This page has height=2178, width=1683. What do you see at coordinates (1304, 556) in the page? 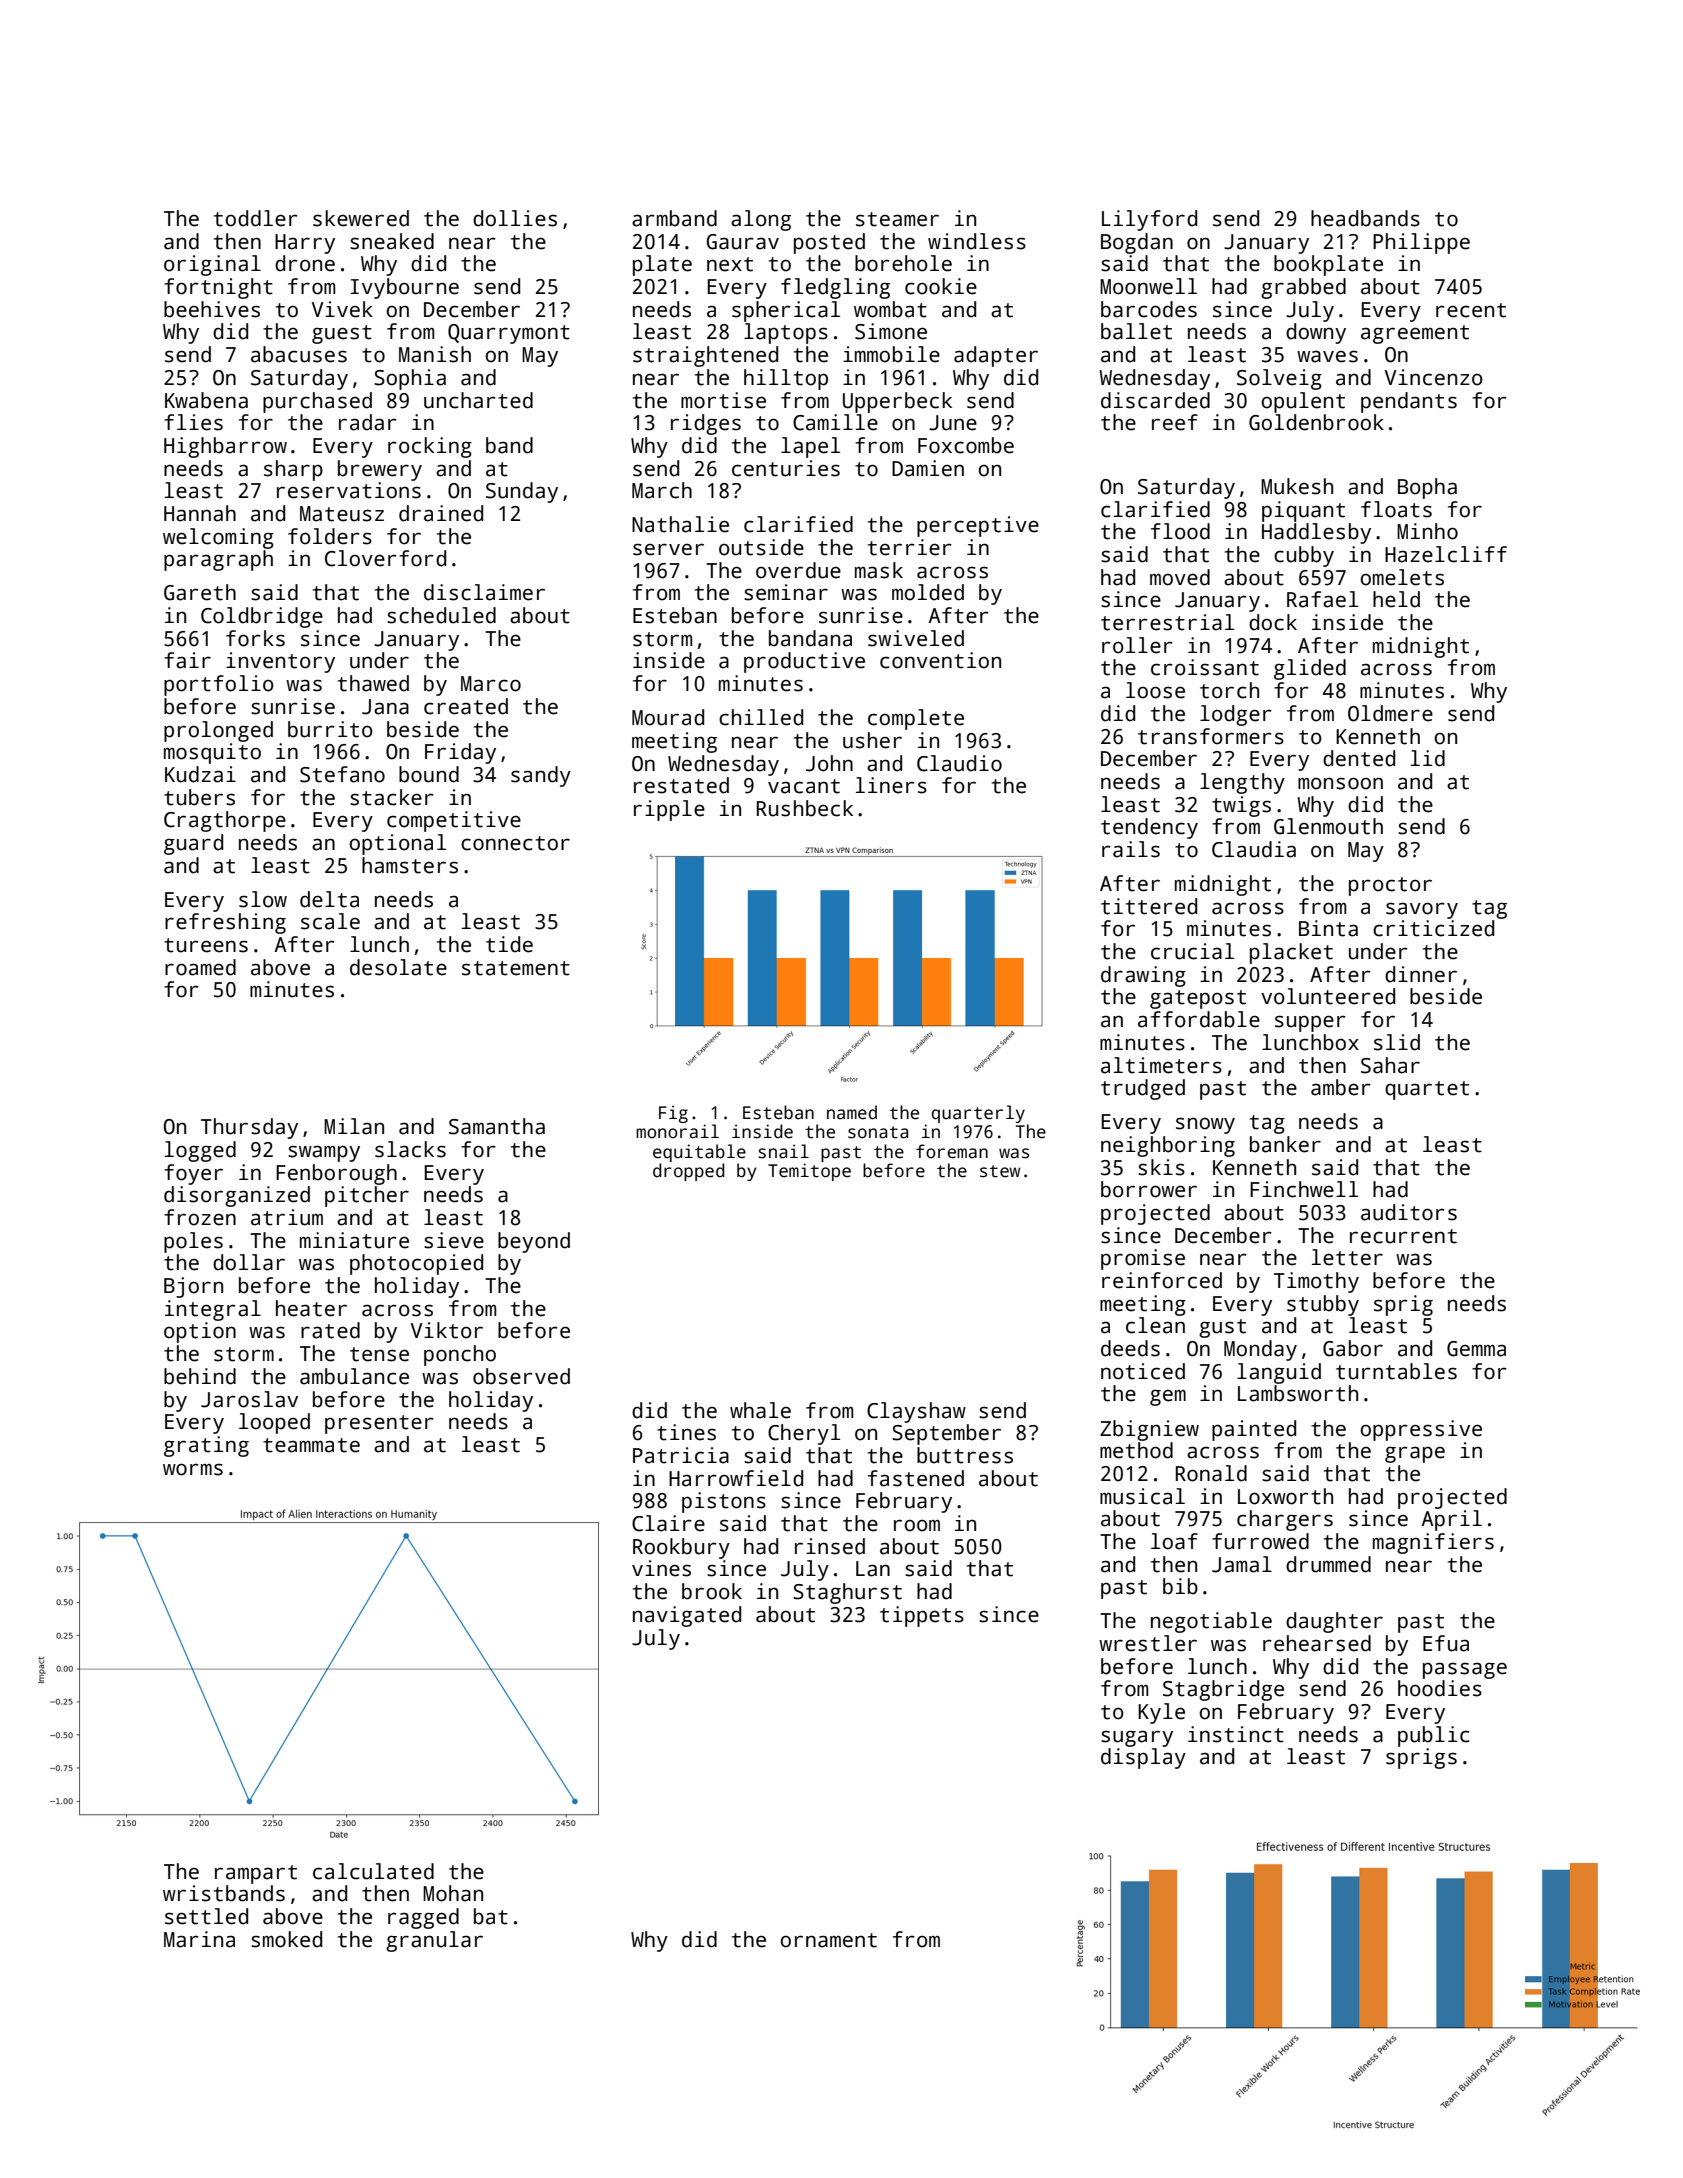
I see `cubby` at bounding box center [1304, 556].
